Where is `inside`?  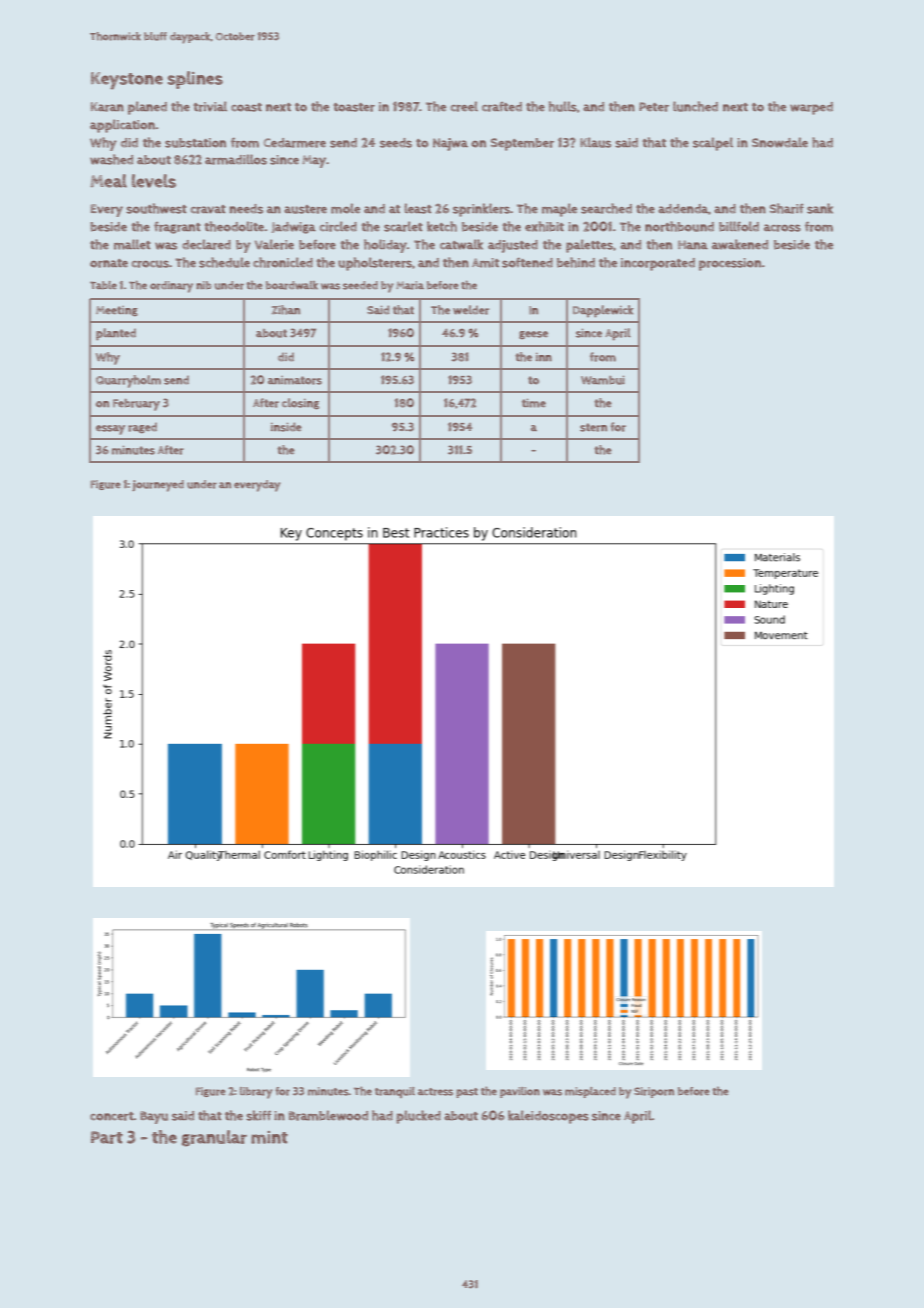
inside is located at coordinates (286, 427).
